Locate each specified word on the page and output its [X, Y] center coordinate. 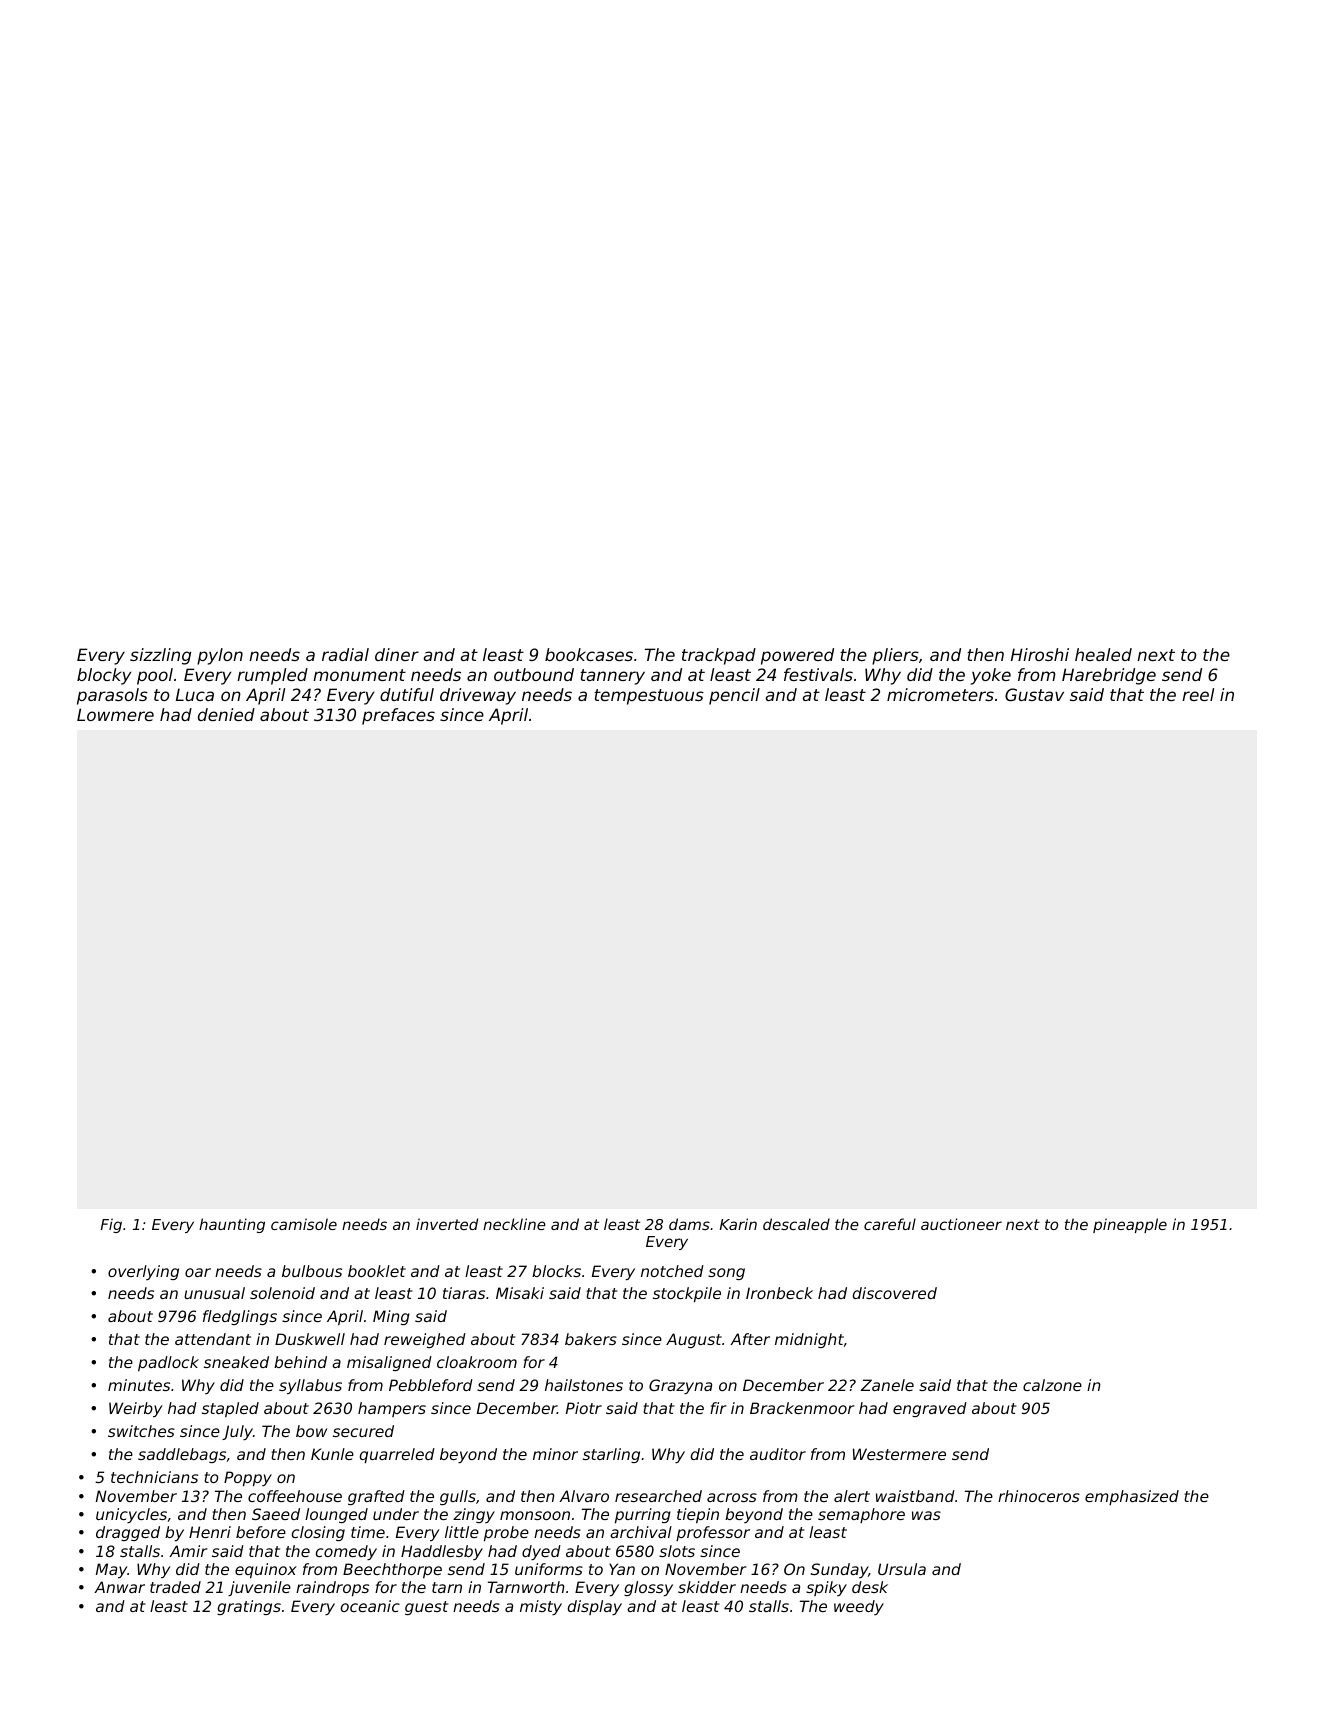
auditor [778, 1454]
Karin [738, 1224]
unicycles [131, 1515]
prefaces [398, 716]
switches [141, 1431]
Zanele [887, 1385]
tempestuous [649, 697]
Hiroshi [1040, 654]
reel [1198, 694]
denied [226, 714]
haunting [232, 1225]
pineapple [1130, 1225]
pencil [734, 696]
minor [555, 1454]
